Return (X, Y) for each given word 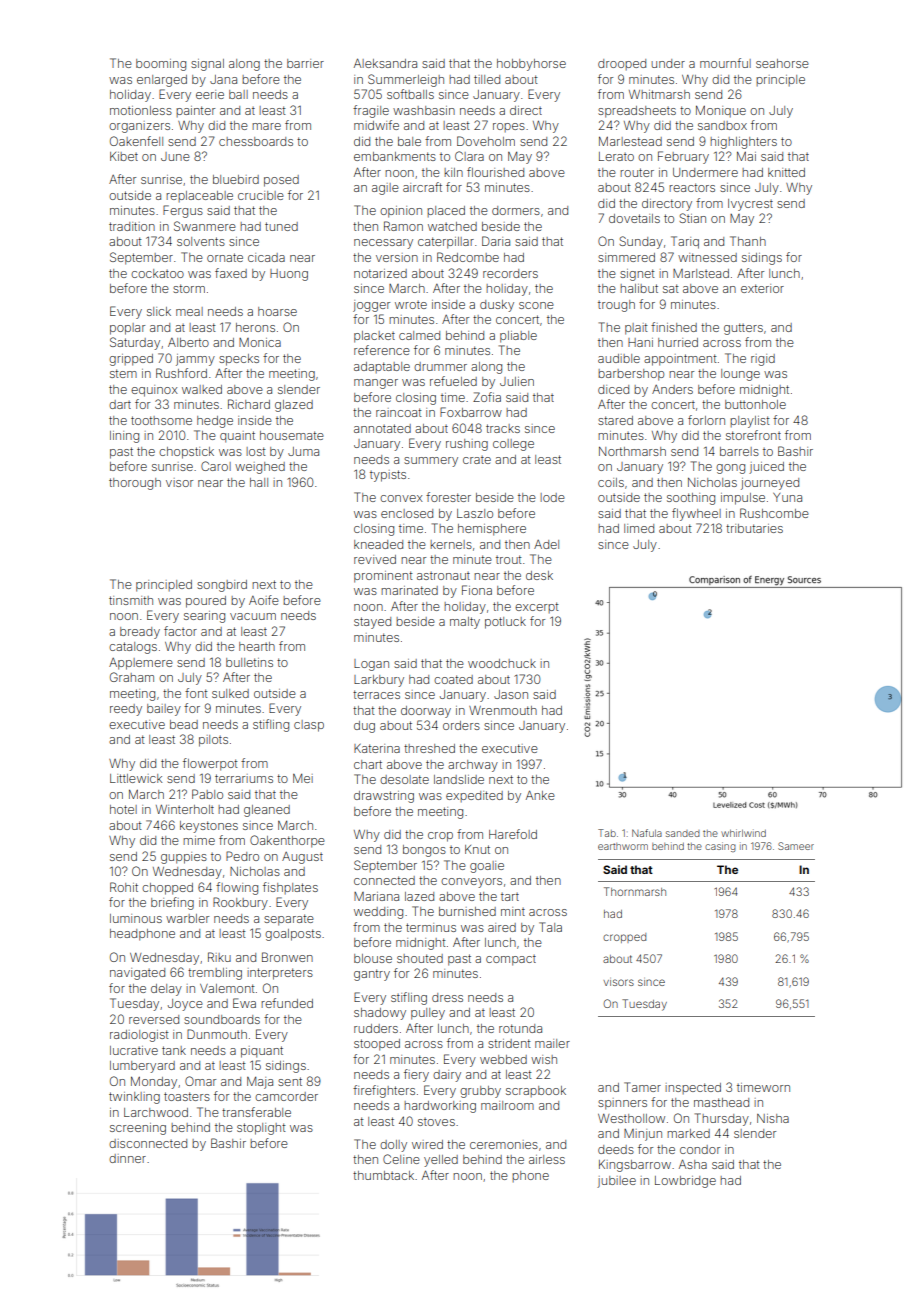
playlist (750, 422)
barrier (305, 63)
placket (374, 337)
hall (259, 482)
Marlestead (630, 141)
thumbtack (383, 1175)
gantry (372, 975)
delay (166, 990)
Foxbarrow (471, 412)
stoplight (261, 1129)
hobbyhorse (531, 65)
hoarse (277, 311)
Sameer (796, 846)
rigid (763, 360)
